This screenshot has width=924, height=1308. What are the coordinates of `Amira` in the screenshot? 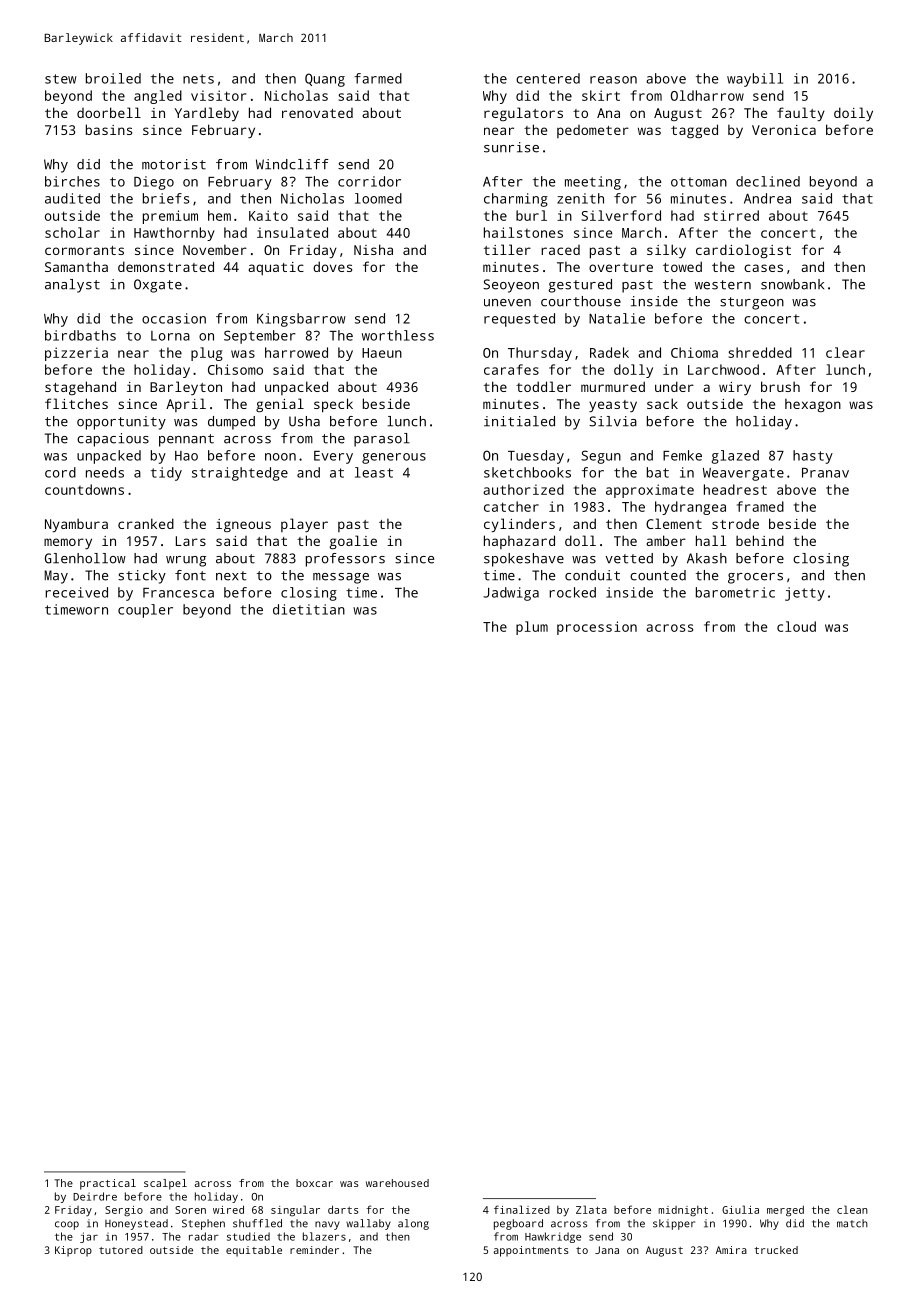 It's located at (731, 1250).
